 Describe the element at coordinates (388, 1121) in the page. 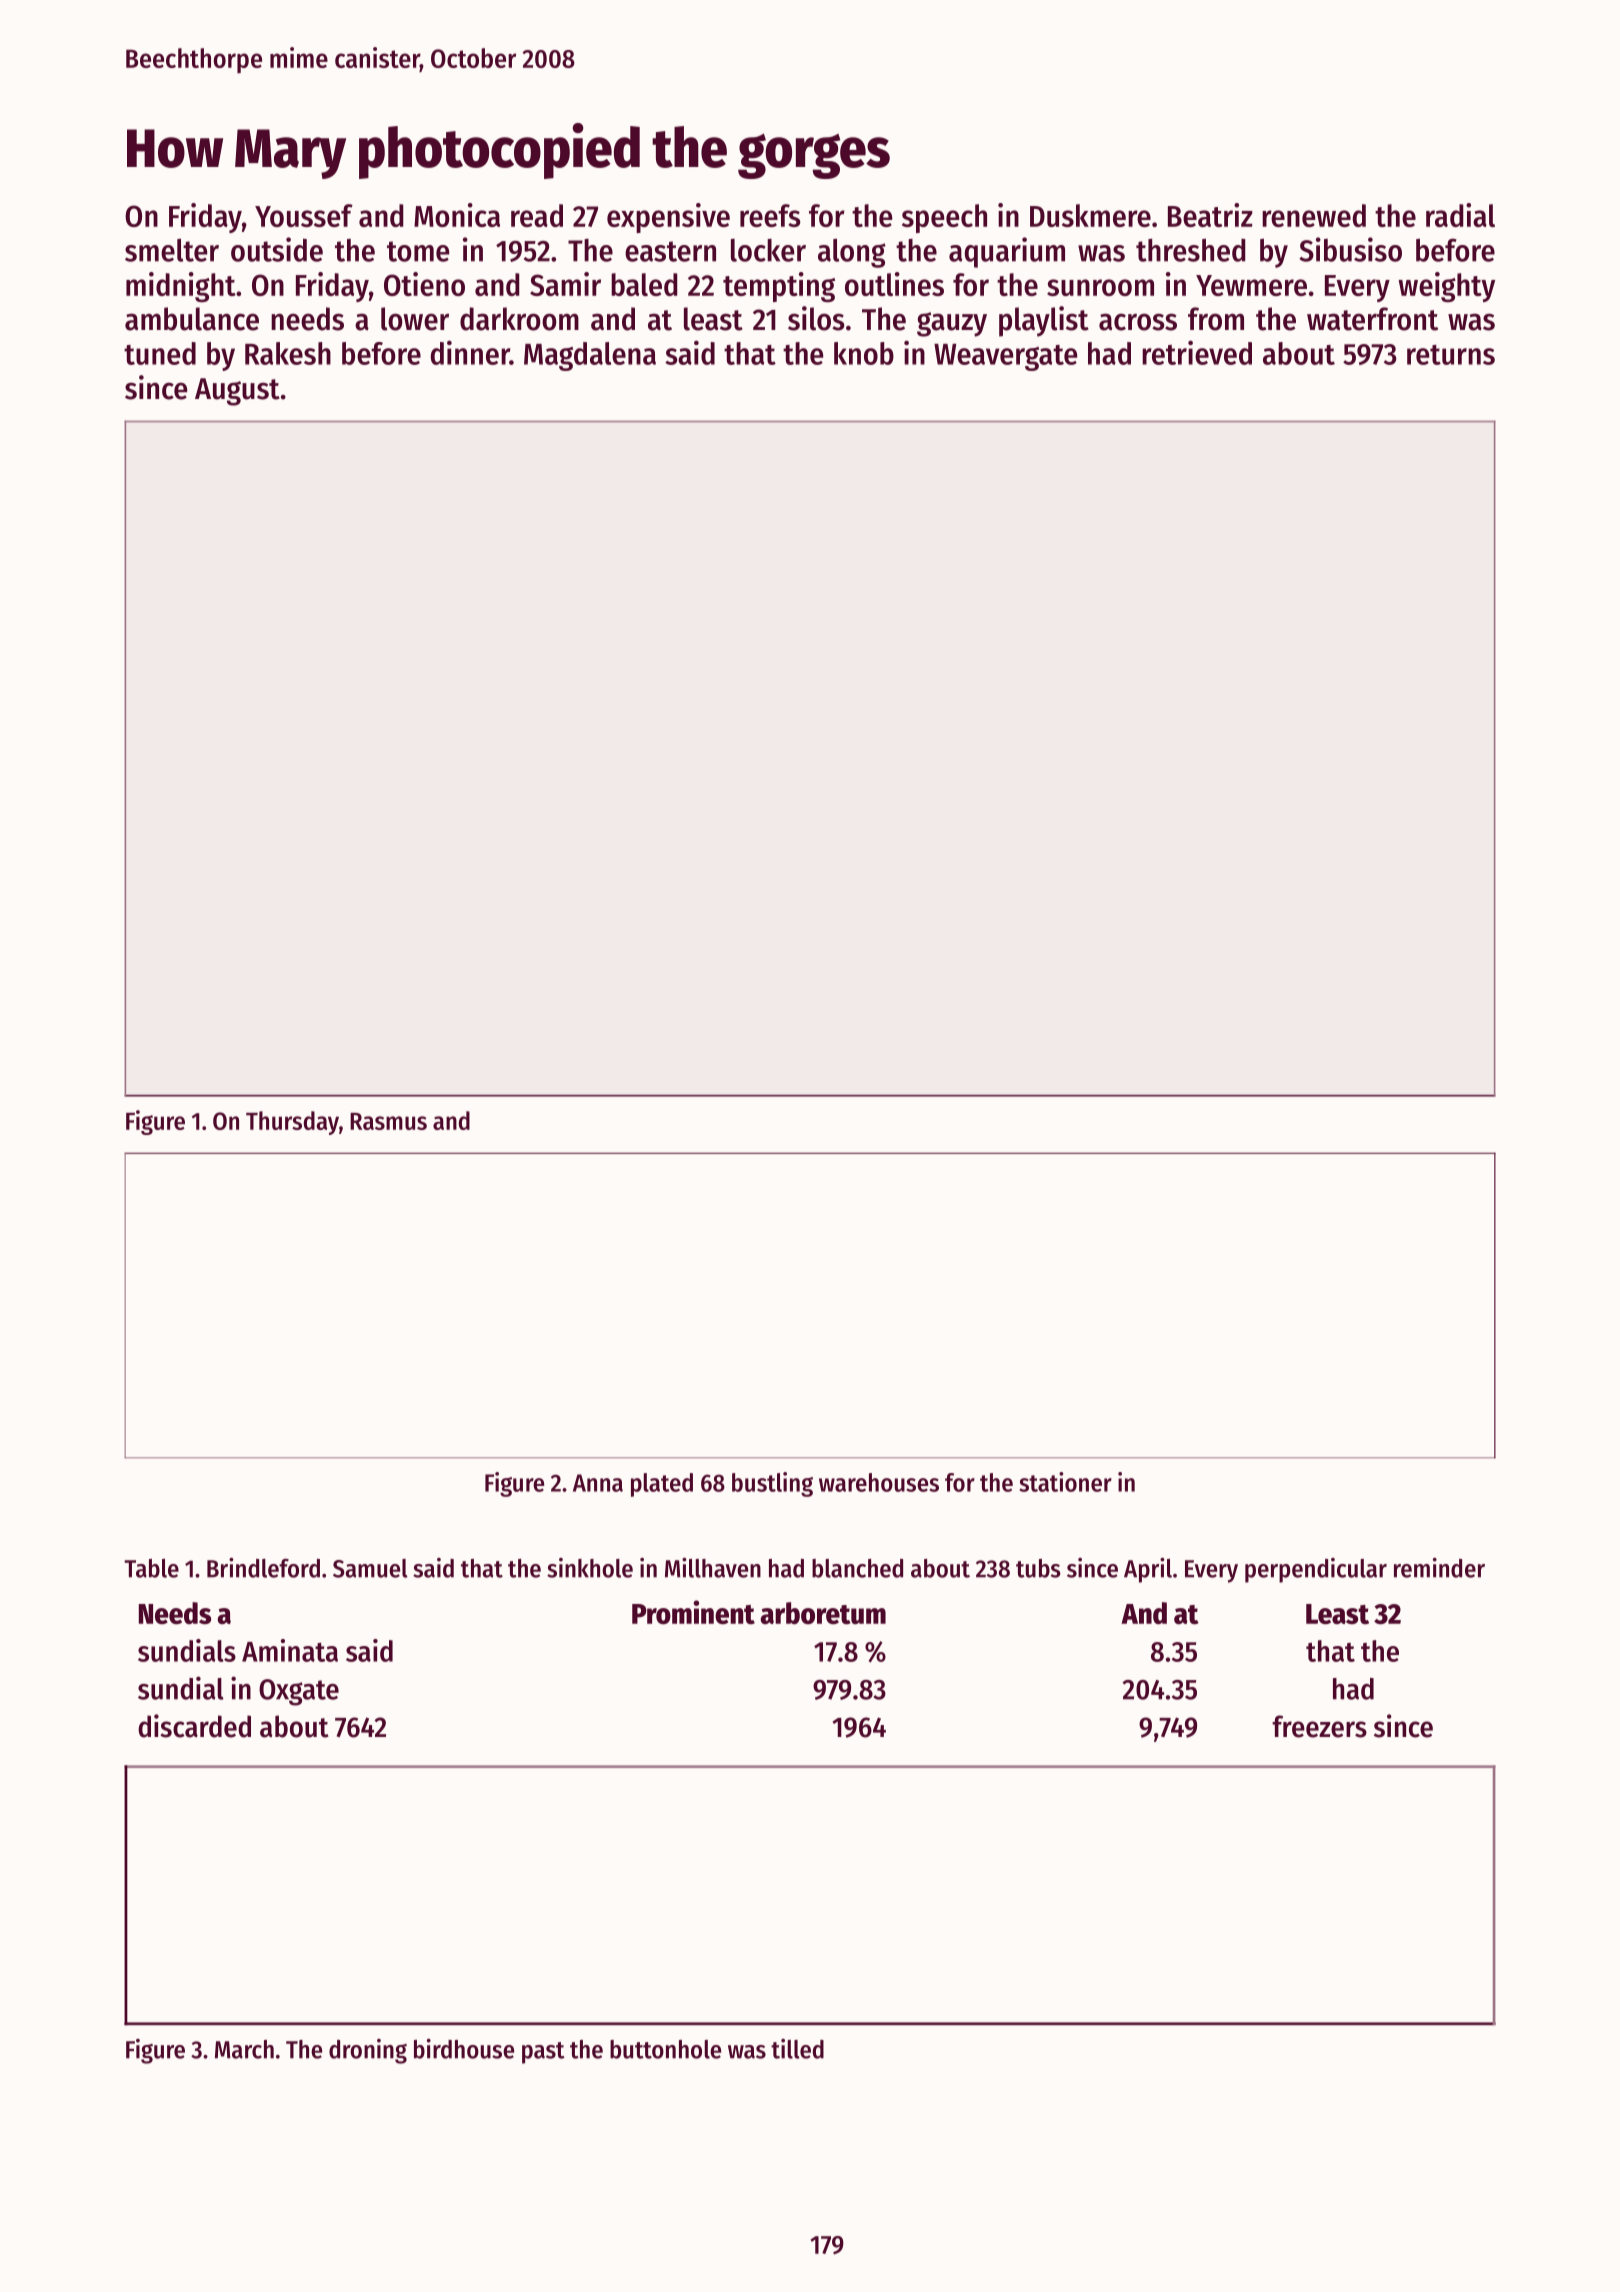

I see `Rasmus` at that location.
